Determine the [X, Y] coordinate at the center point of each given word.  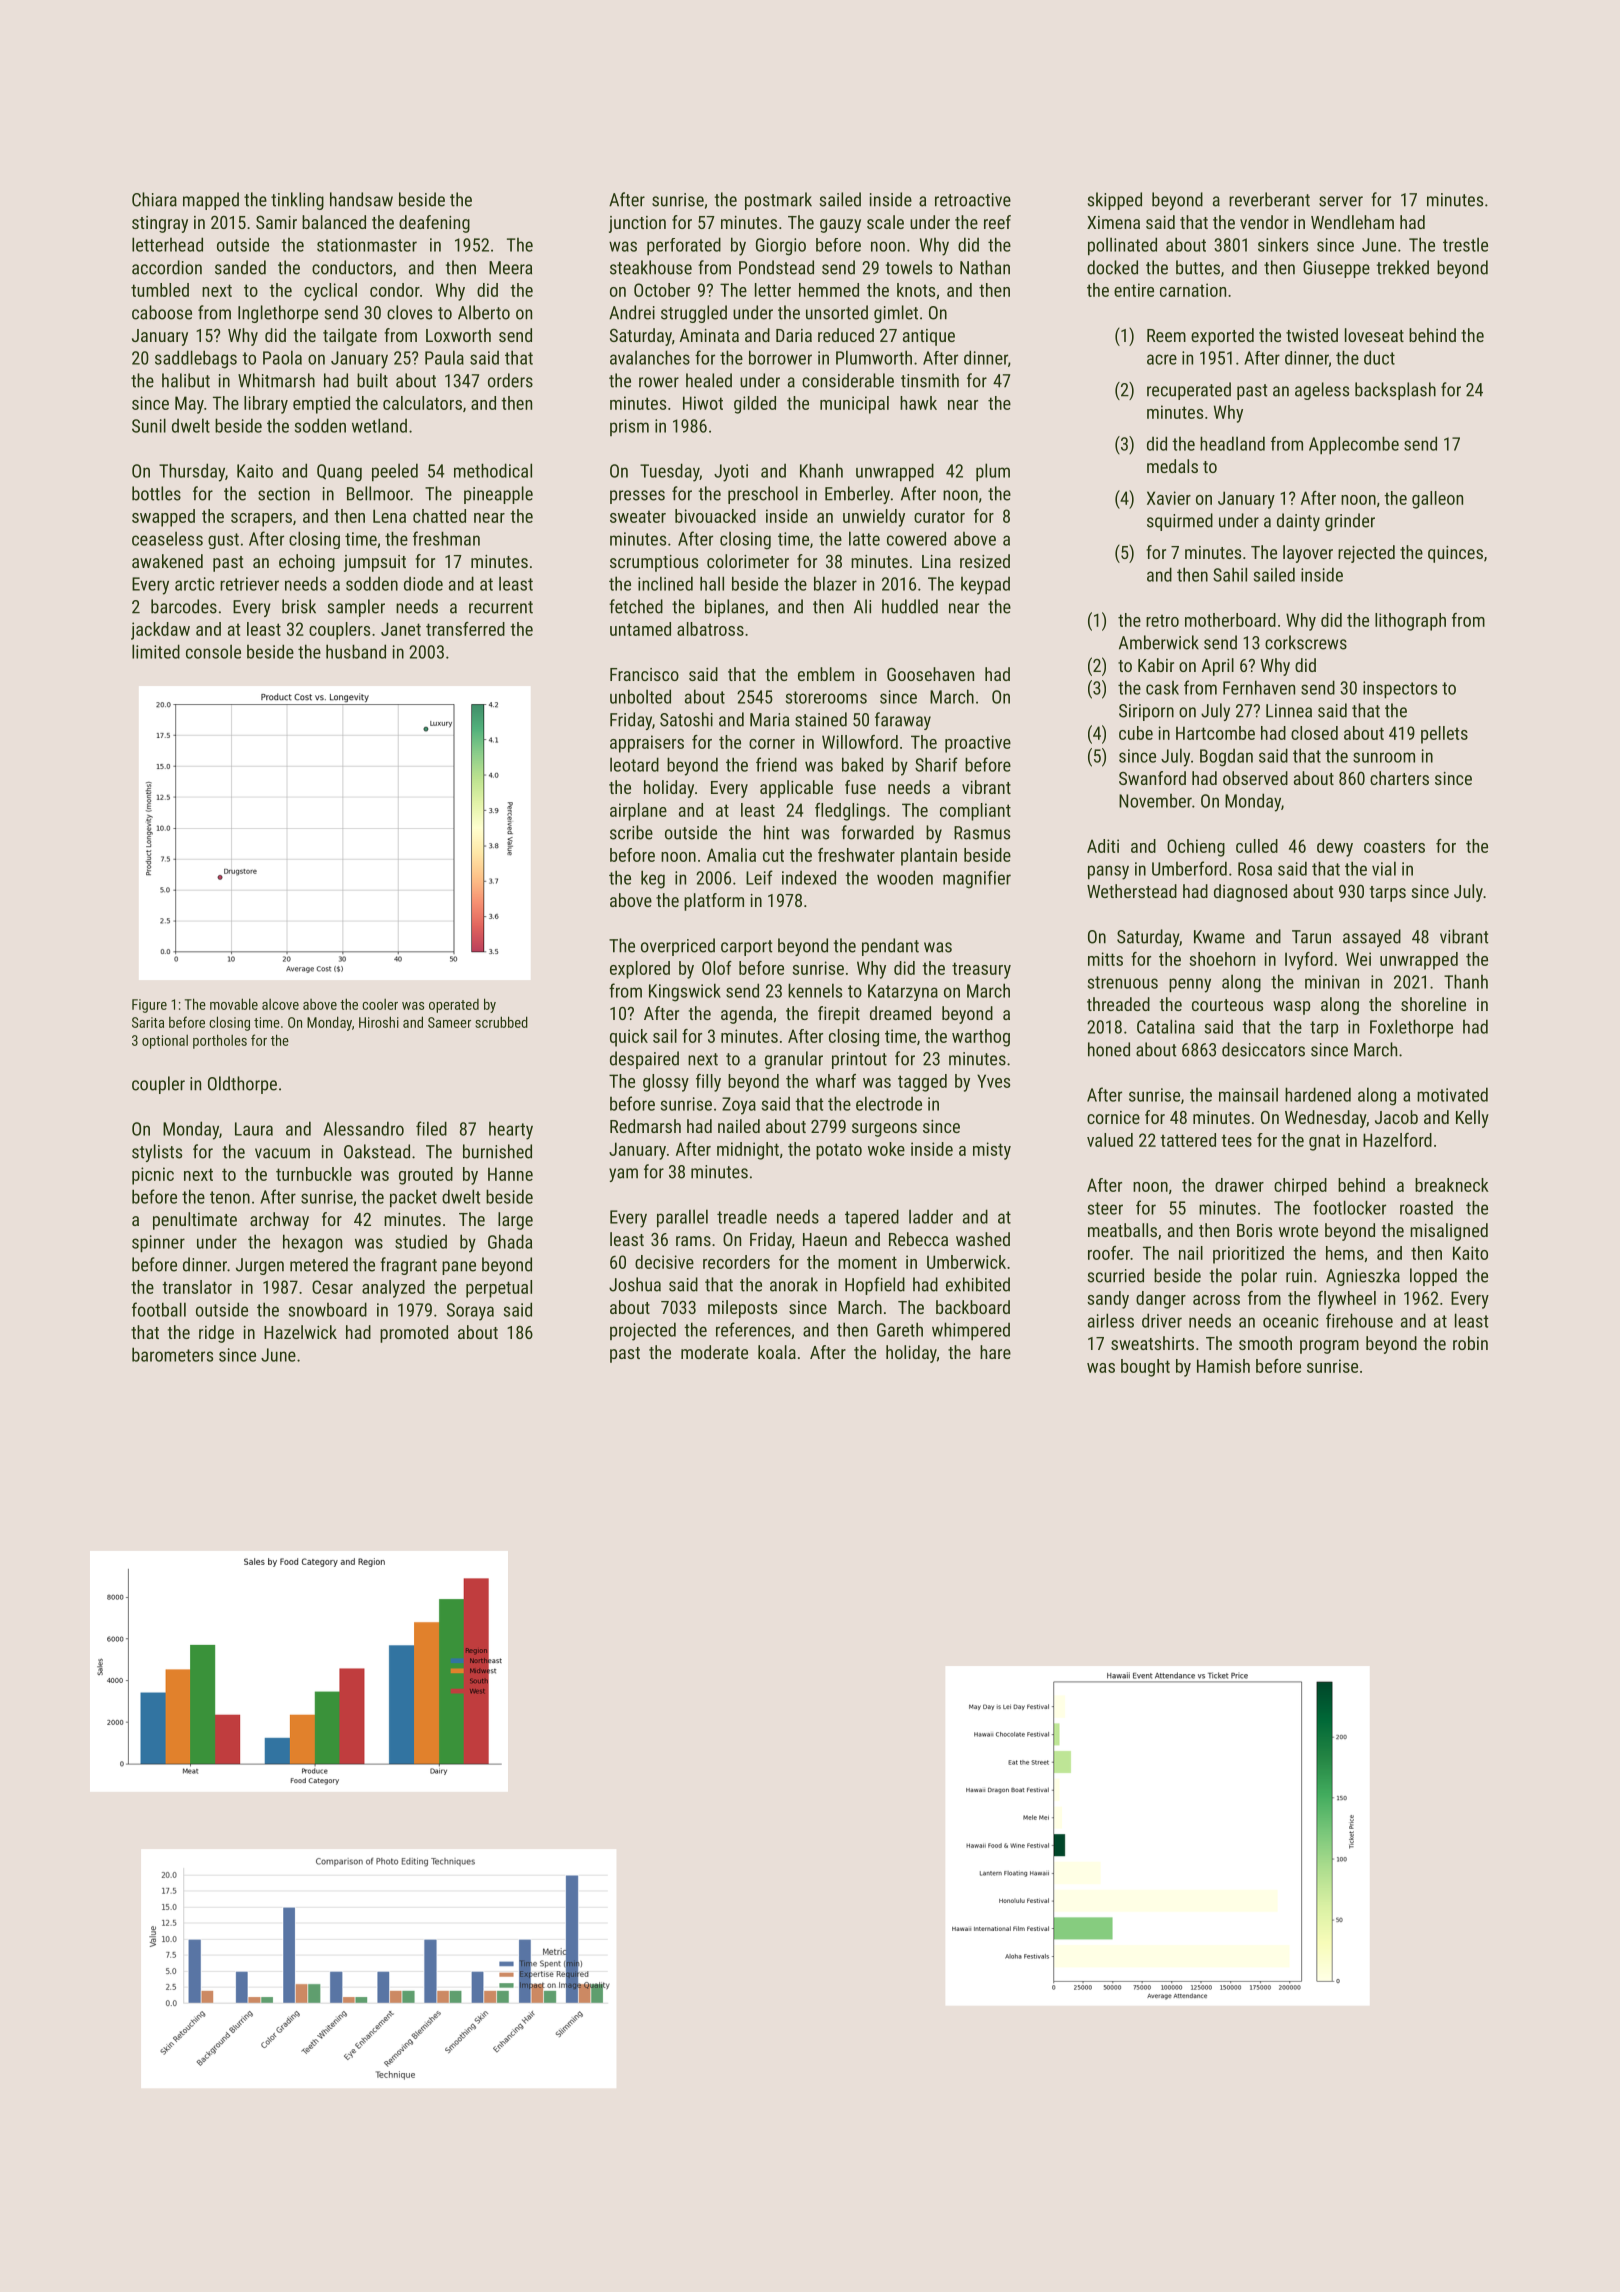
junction [637, 224]
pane [459, 1268]
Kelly [1472, 1119]
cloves [409, 312]
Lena [389, 516]
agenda [746, 1015]
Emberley [857, 495]
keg [653, 879]
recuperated [1189, 391]
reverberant [1269, 199]
